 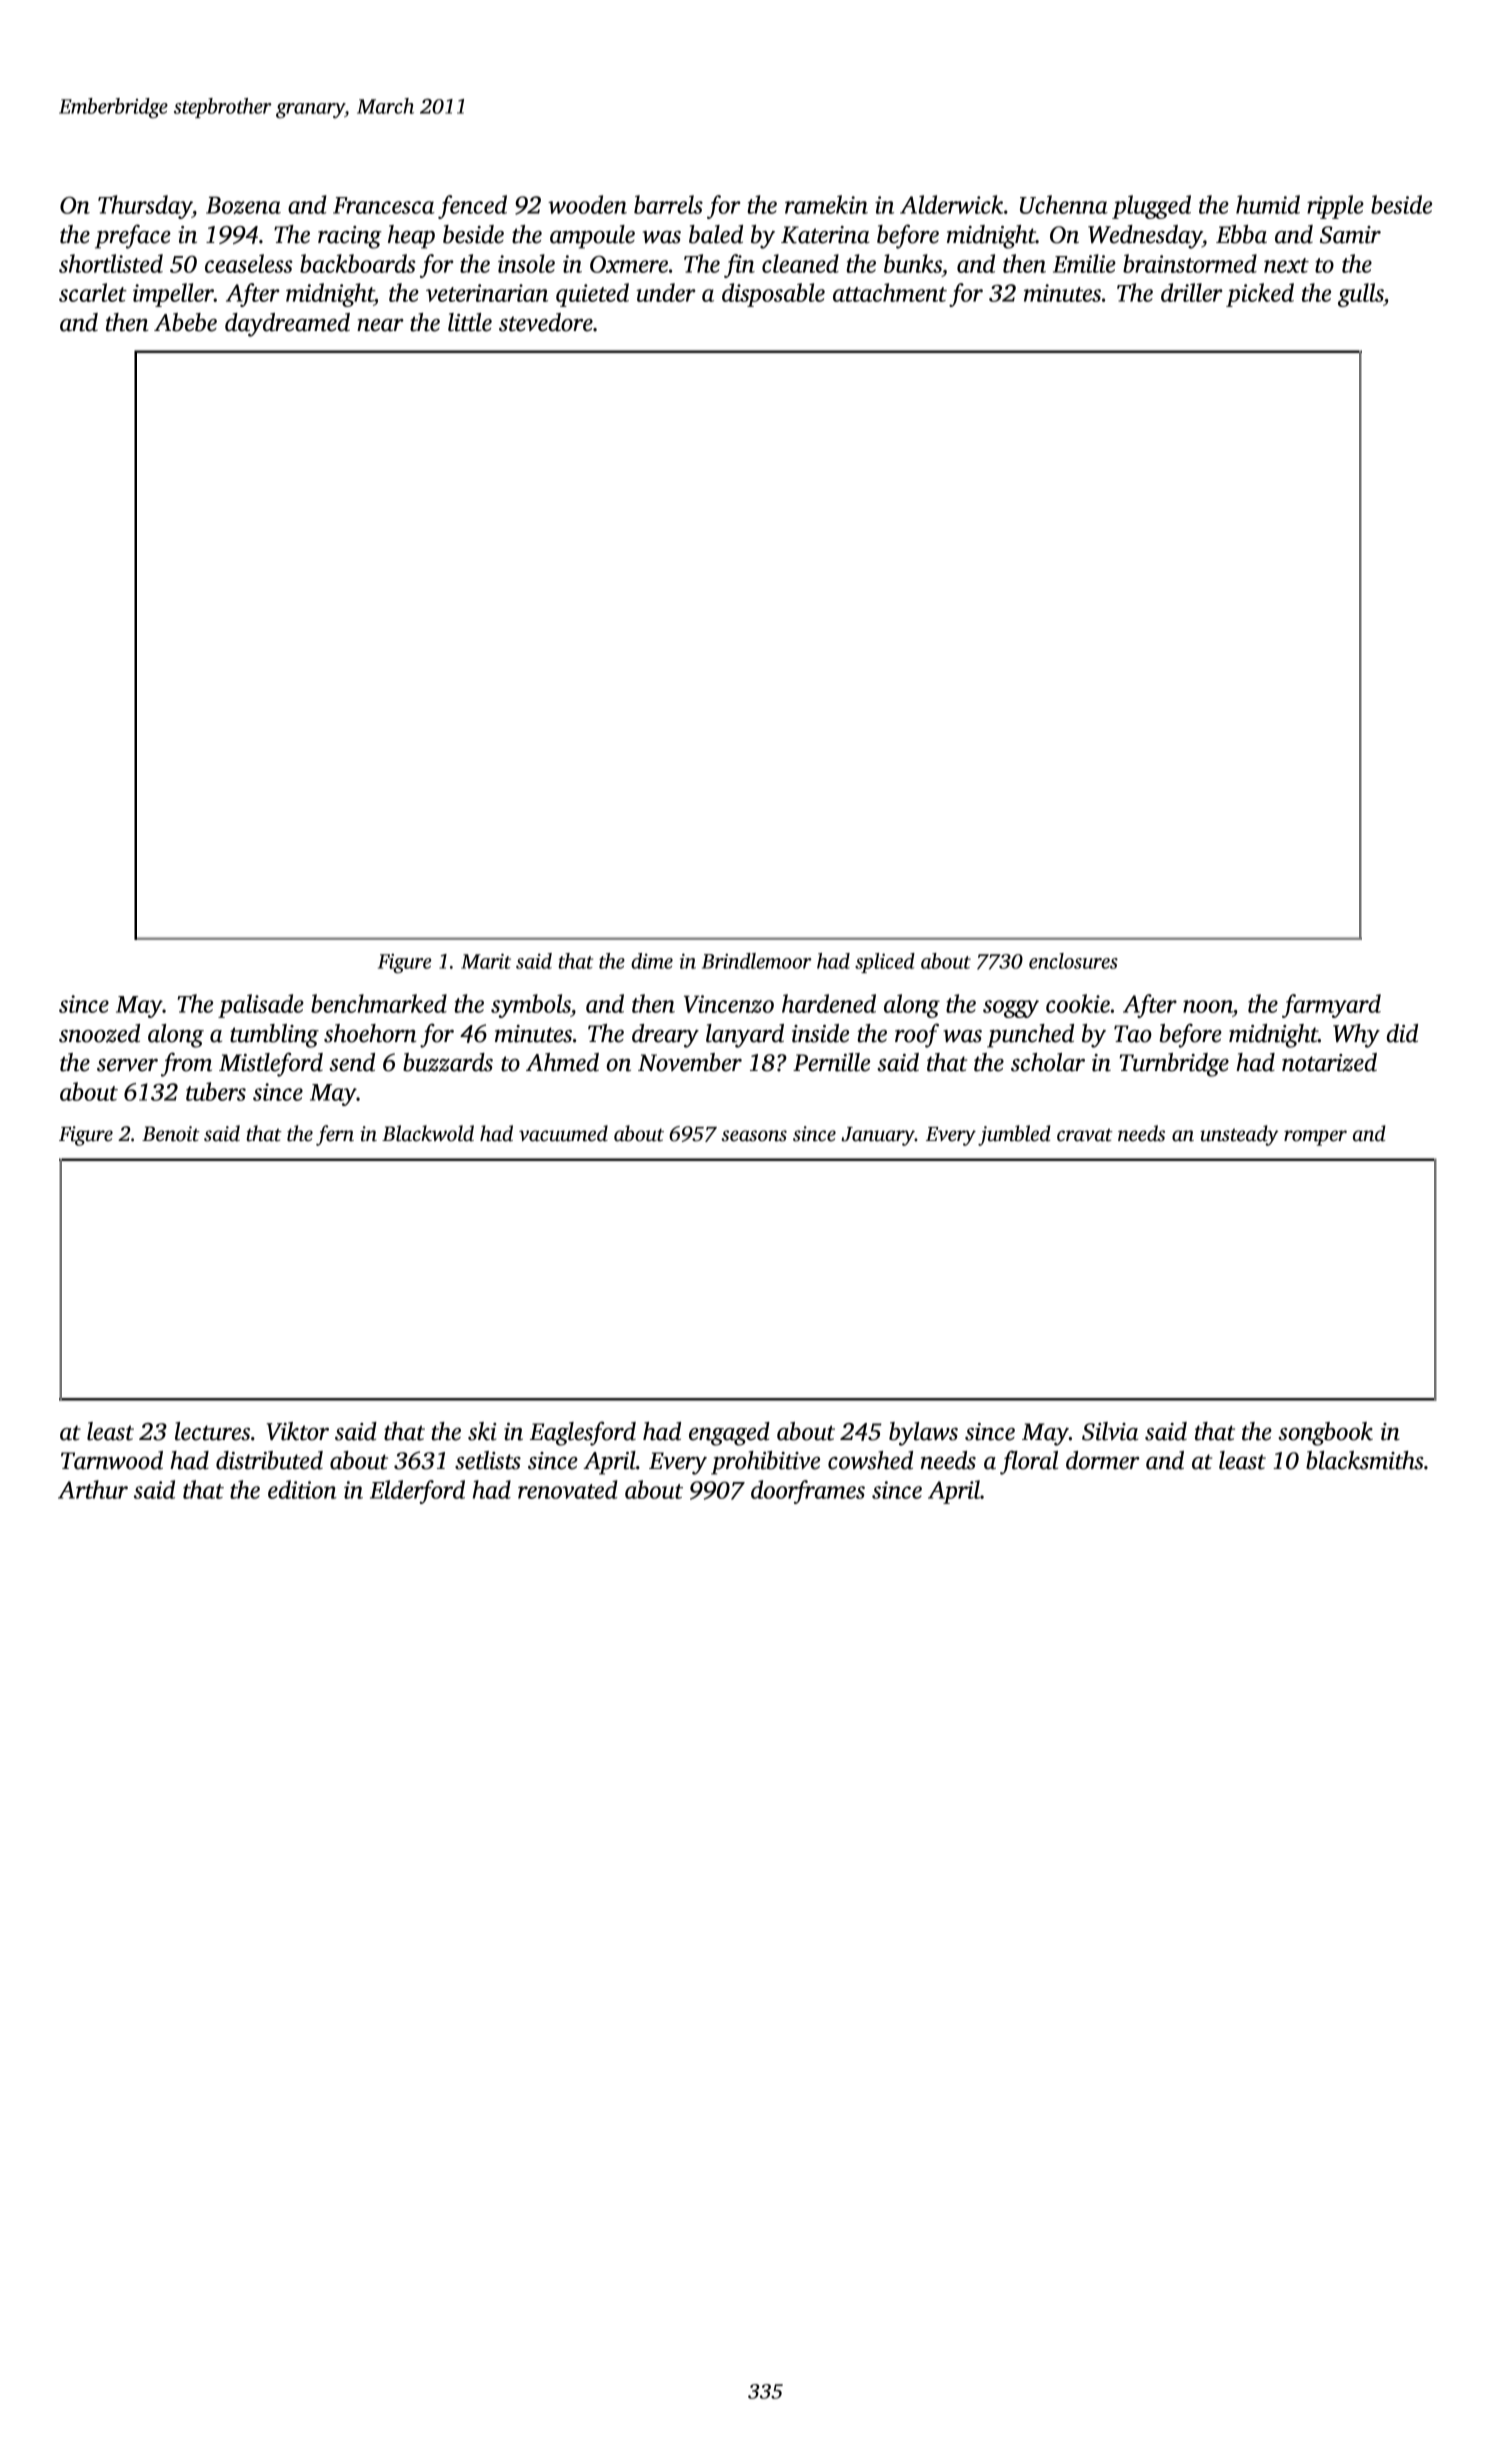 I want to click on seasons, so click(x=754, y=1136).
